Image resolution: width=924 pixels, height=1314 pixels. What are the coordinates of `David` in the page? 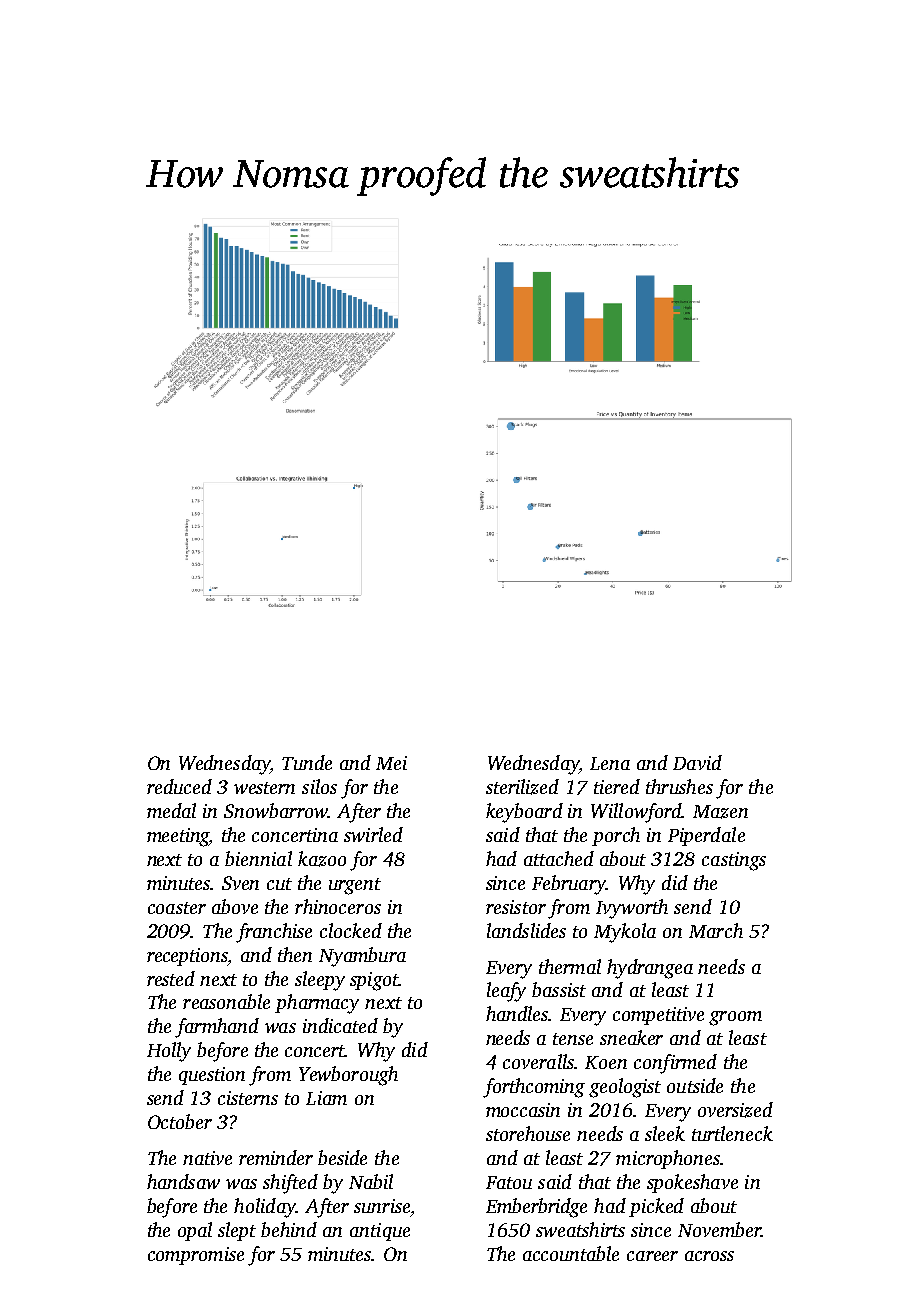 It's located at (697, 762).
